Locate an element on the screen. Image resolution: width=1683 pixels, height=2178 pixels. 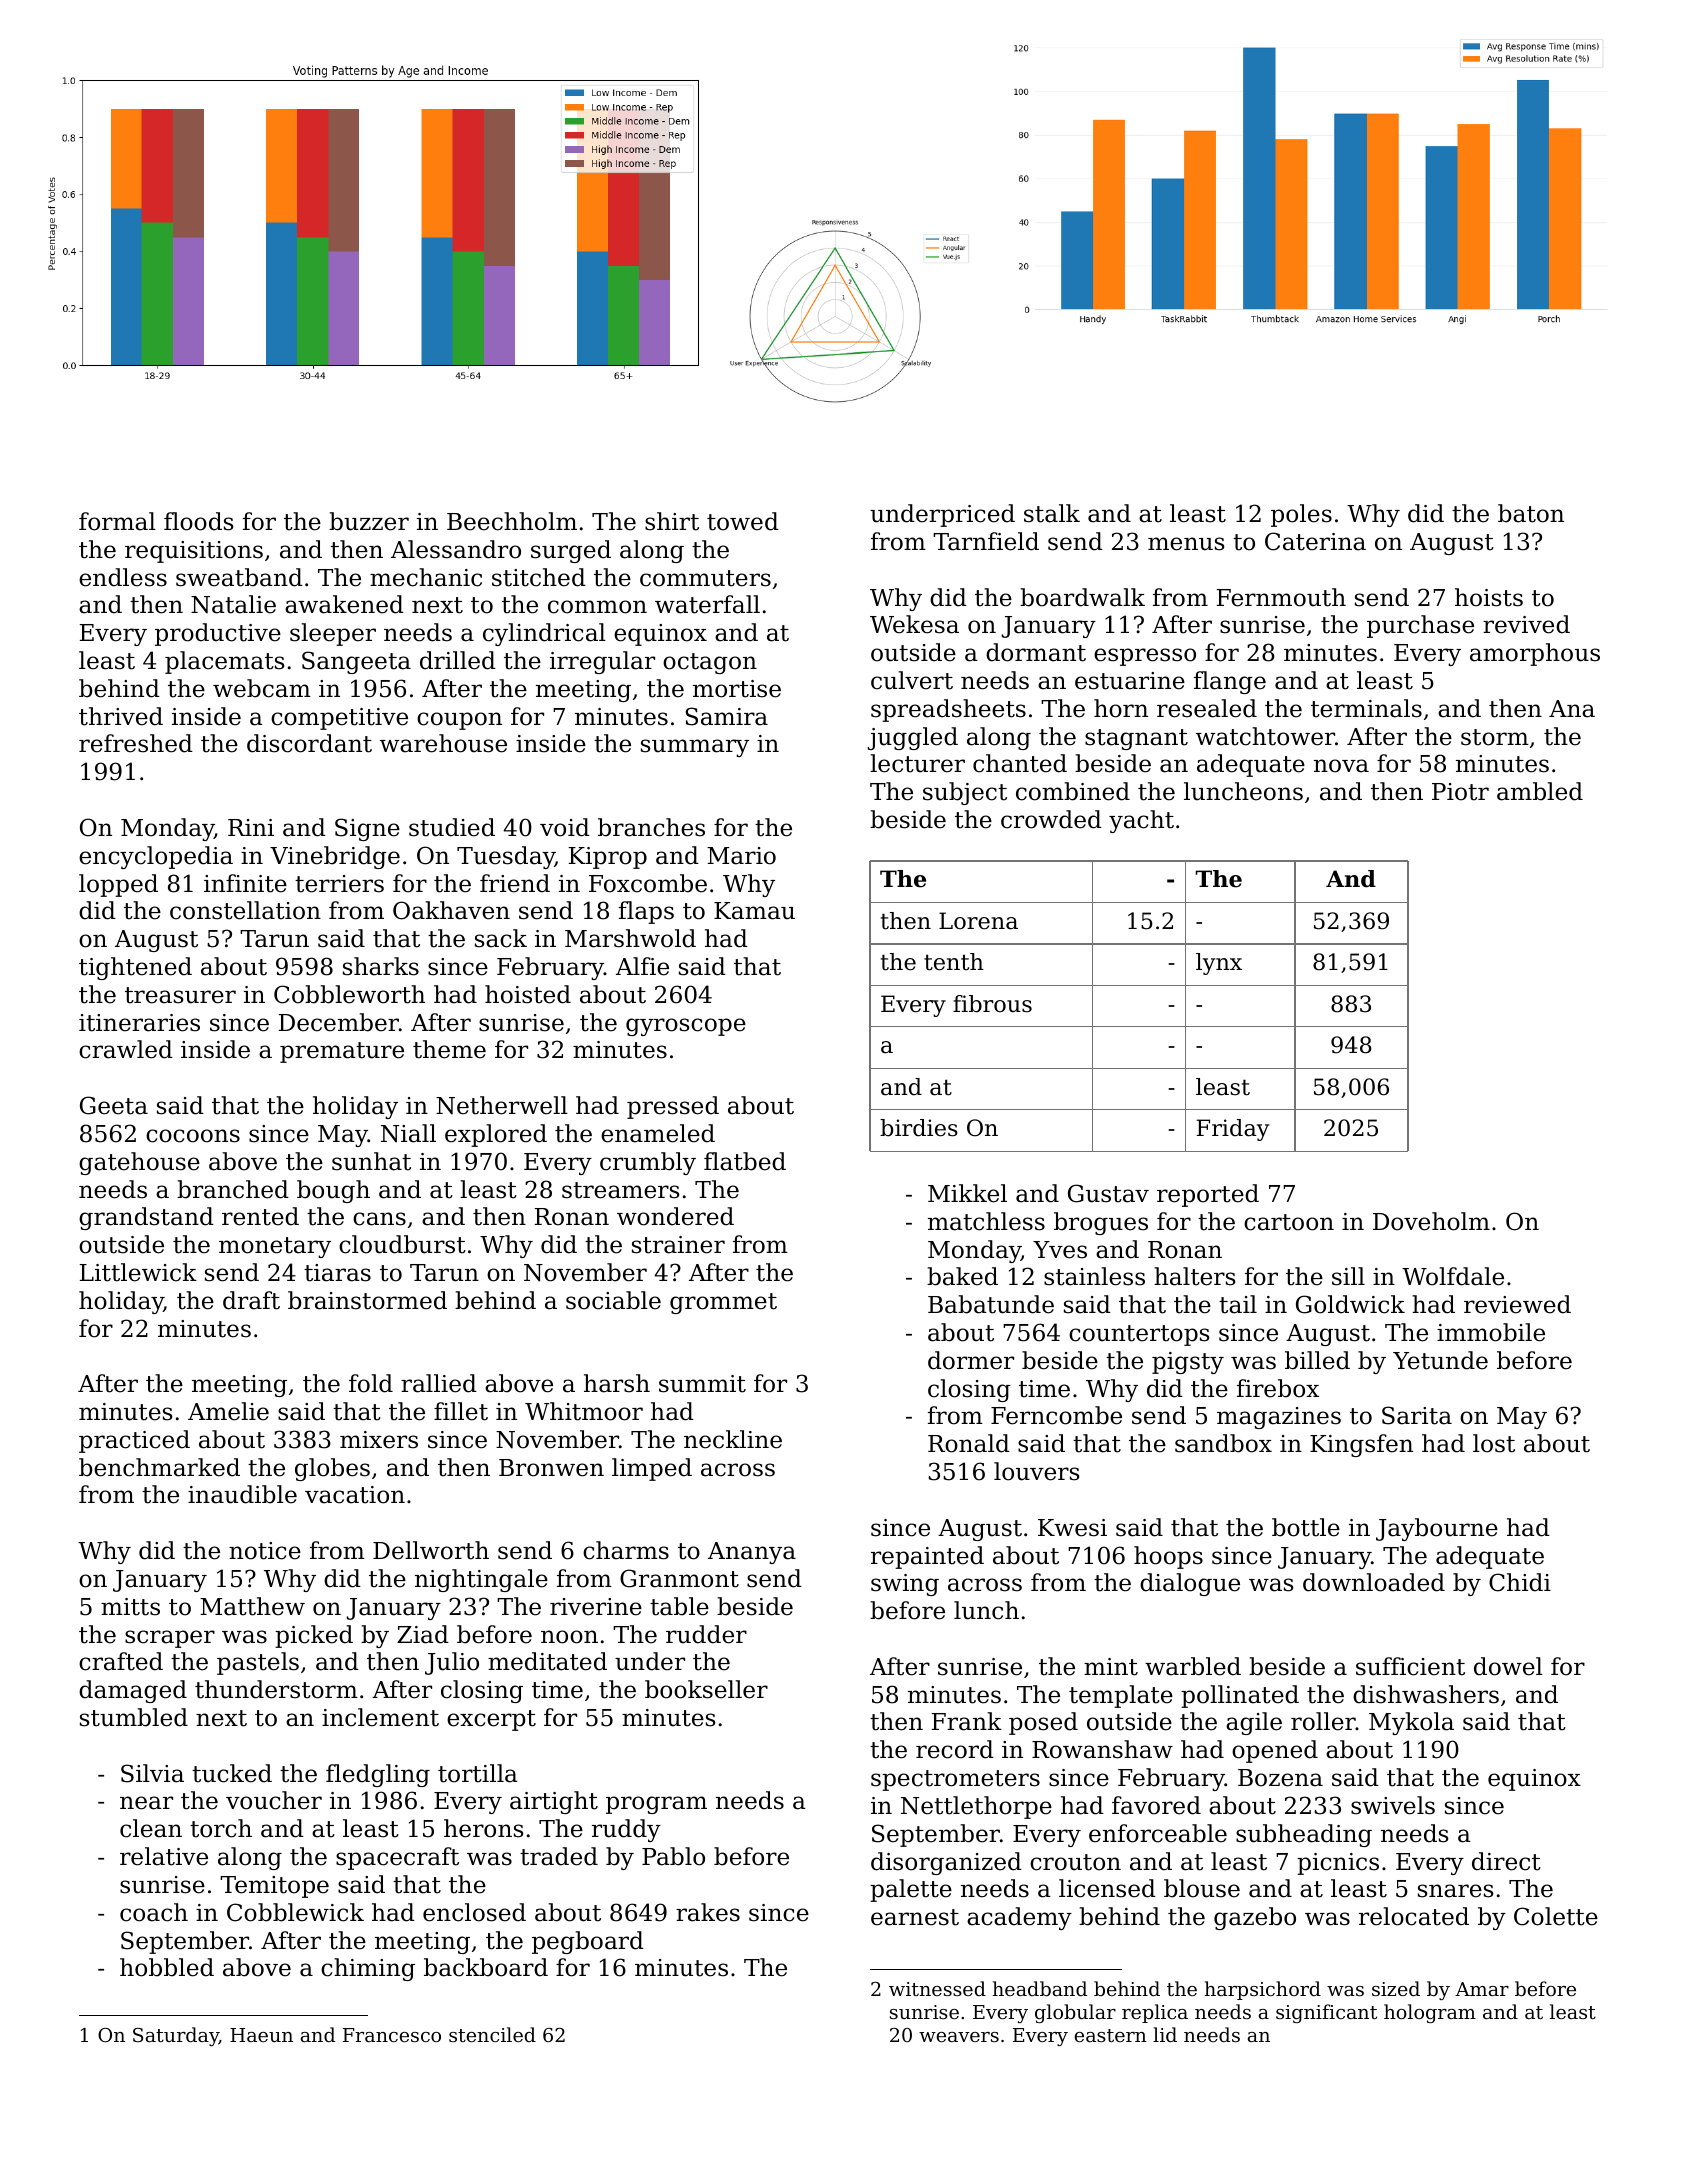
neckline is located at coordinates (733, 1439).
